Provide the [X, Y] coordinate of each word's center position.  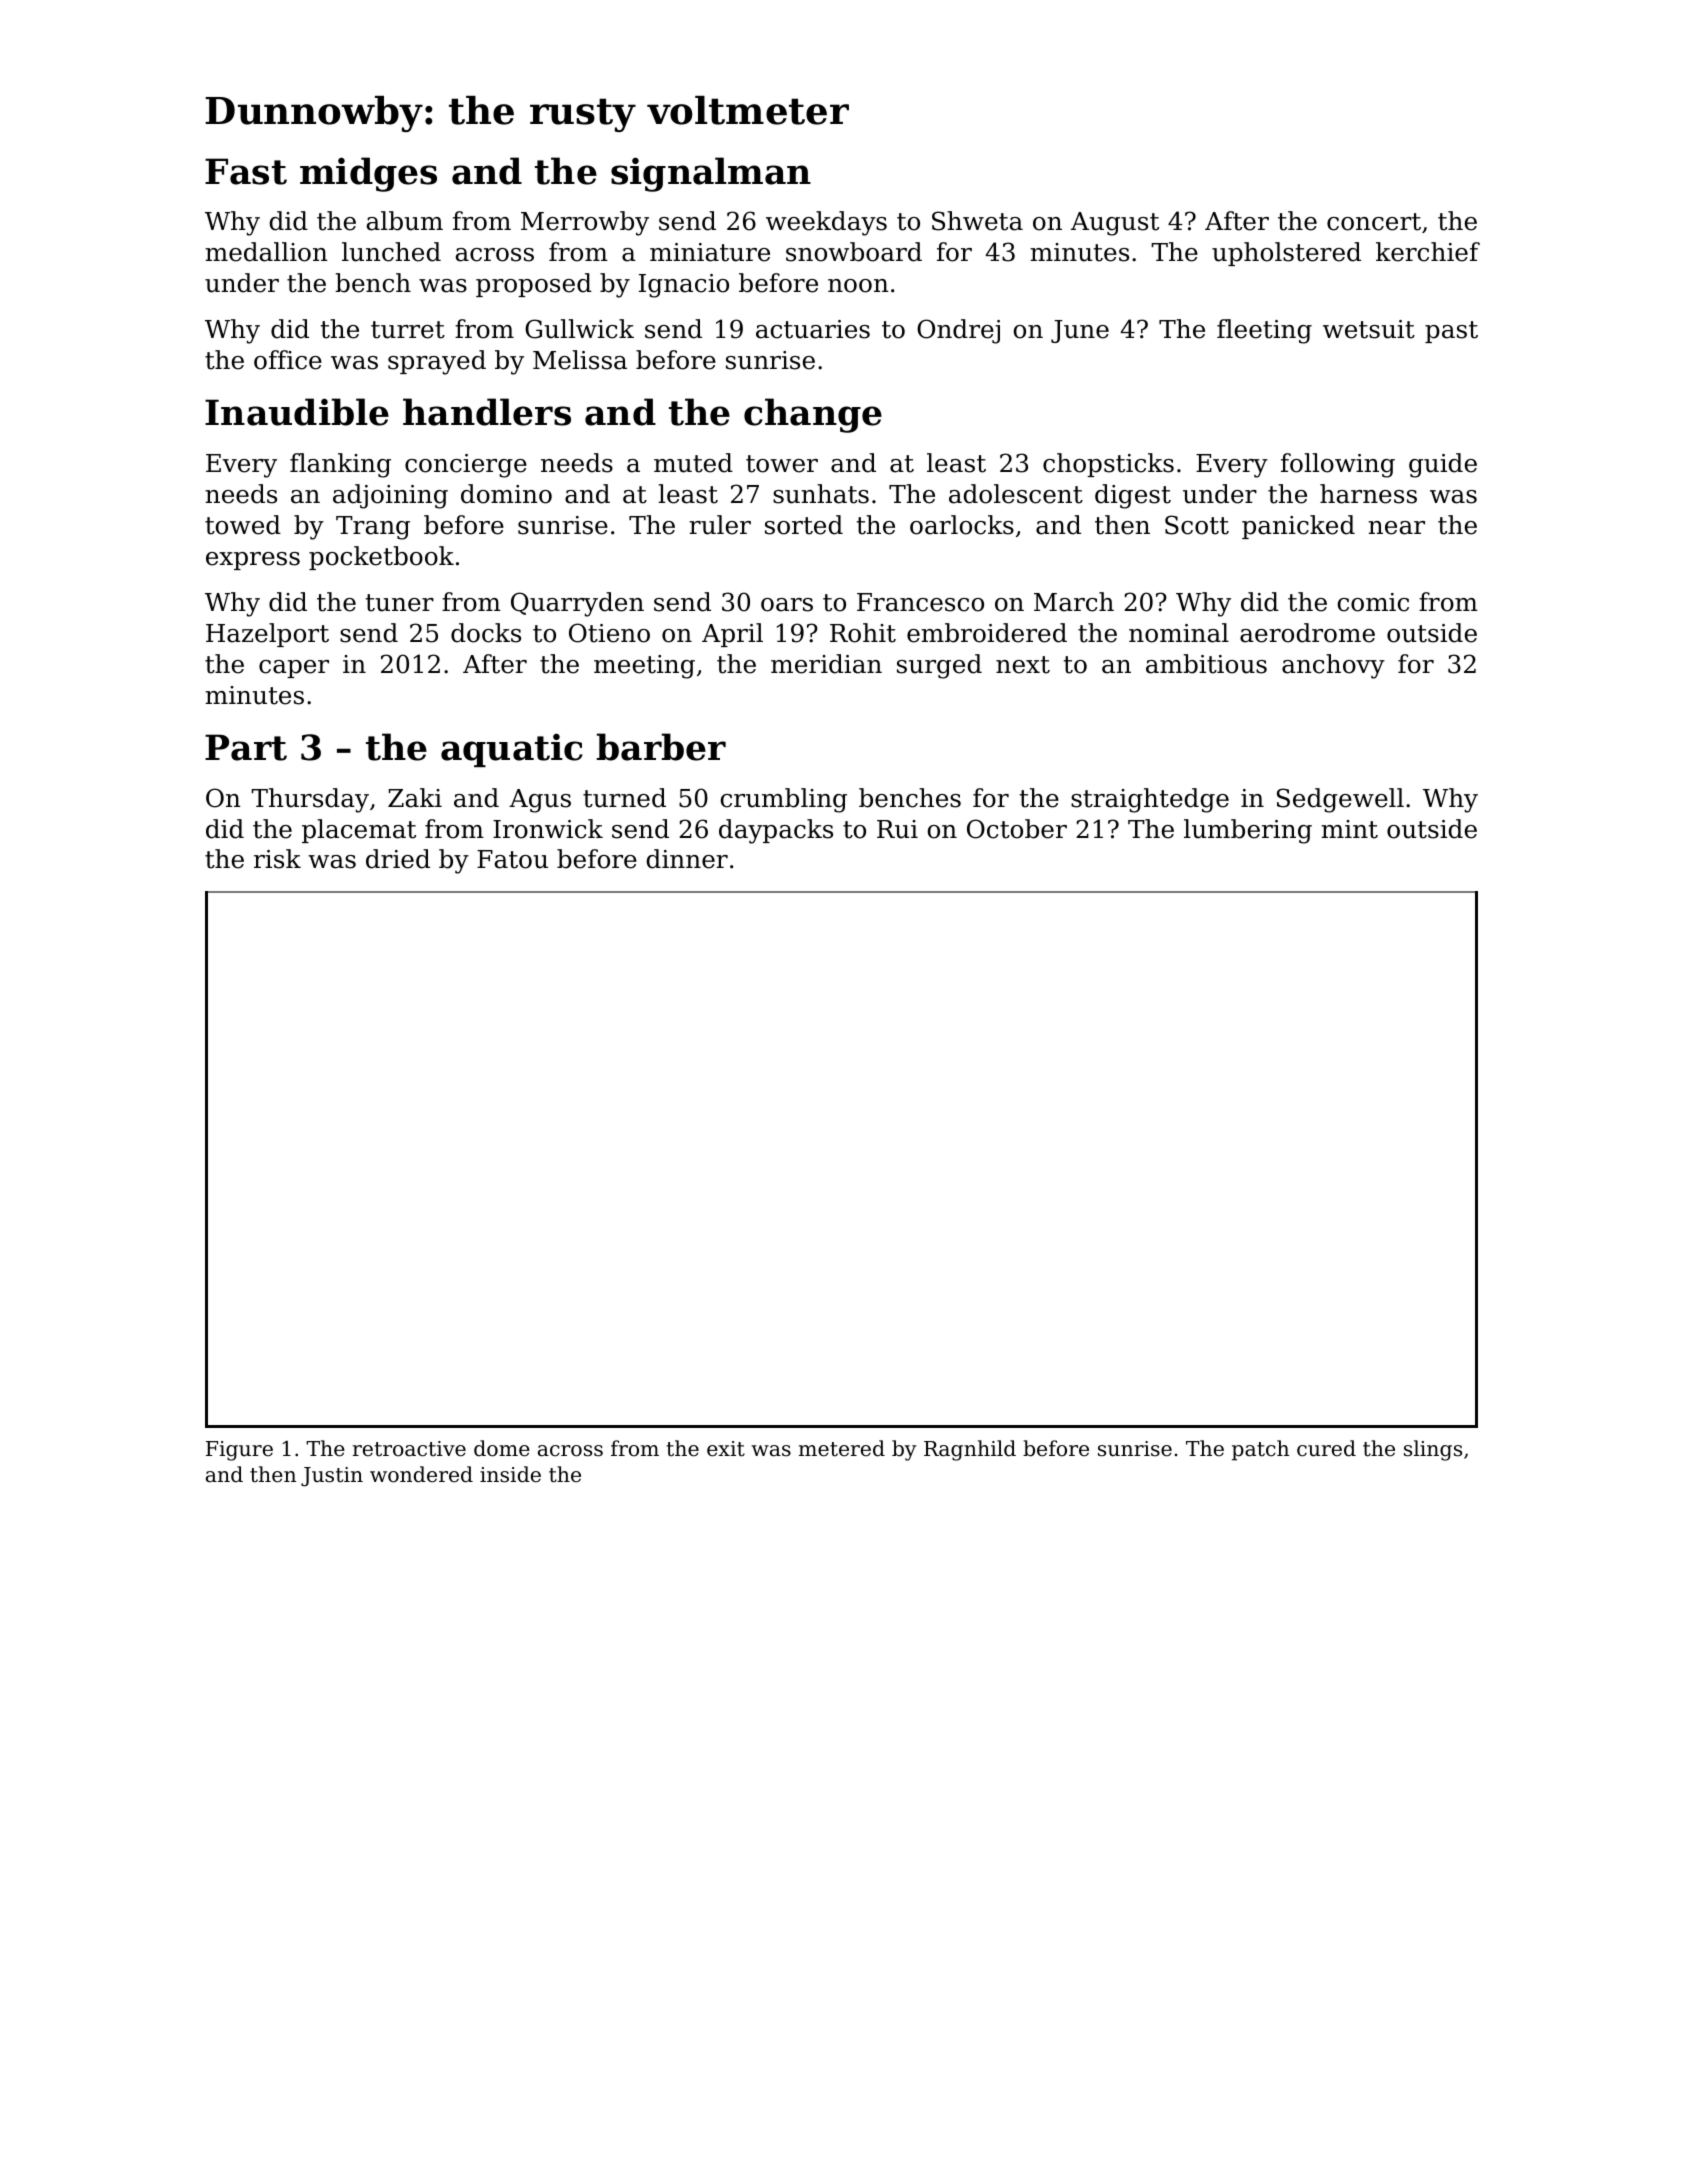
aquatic [512, 750]
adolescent [1016, 494]
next [1023, 665]
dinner [687, 859]
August [1115, 224]
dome [502, 1448]
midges [368, 174]
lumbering [1248, 831]
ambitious [1206, 664]
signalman [711, 174]
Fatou [512, 859]
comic [1373, 602]
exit [726, 1449]
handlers [487, 412]
